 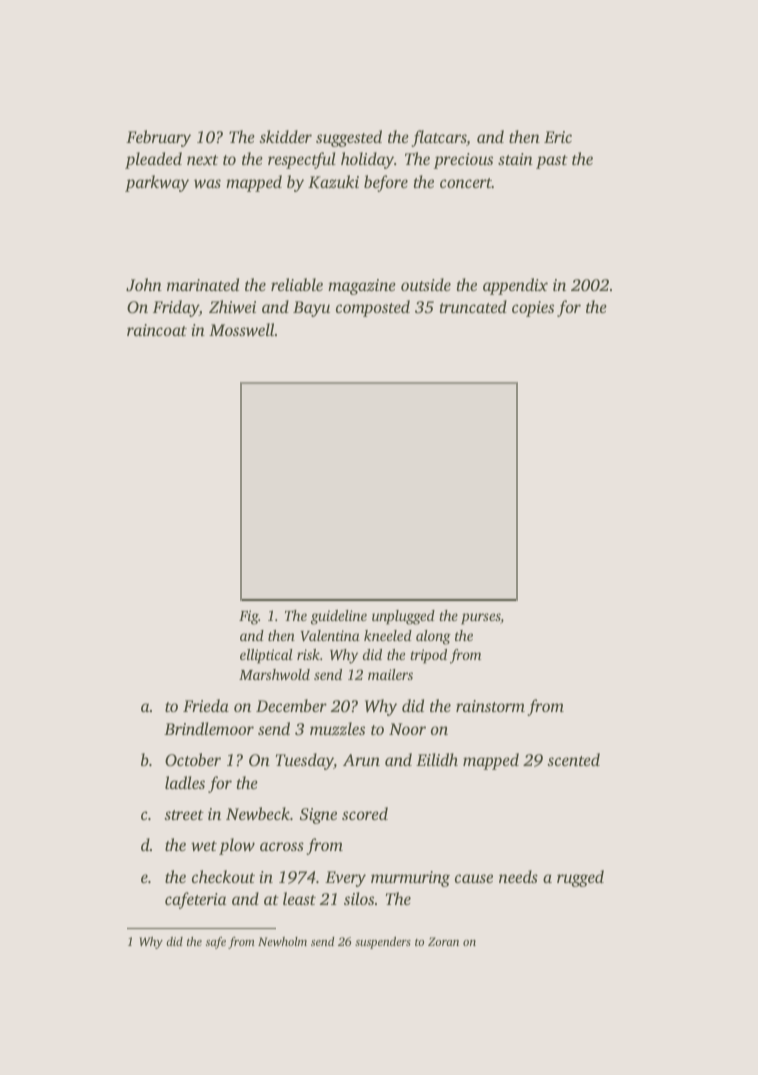 What do you see at coordinates (349, 138) in the screenshot?
I see `suggested` at bounding box center [349, 138].
